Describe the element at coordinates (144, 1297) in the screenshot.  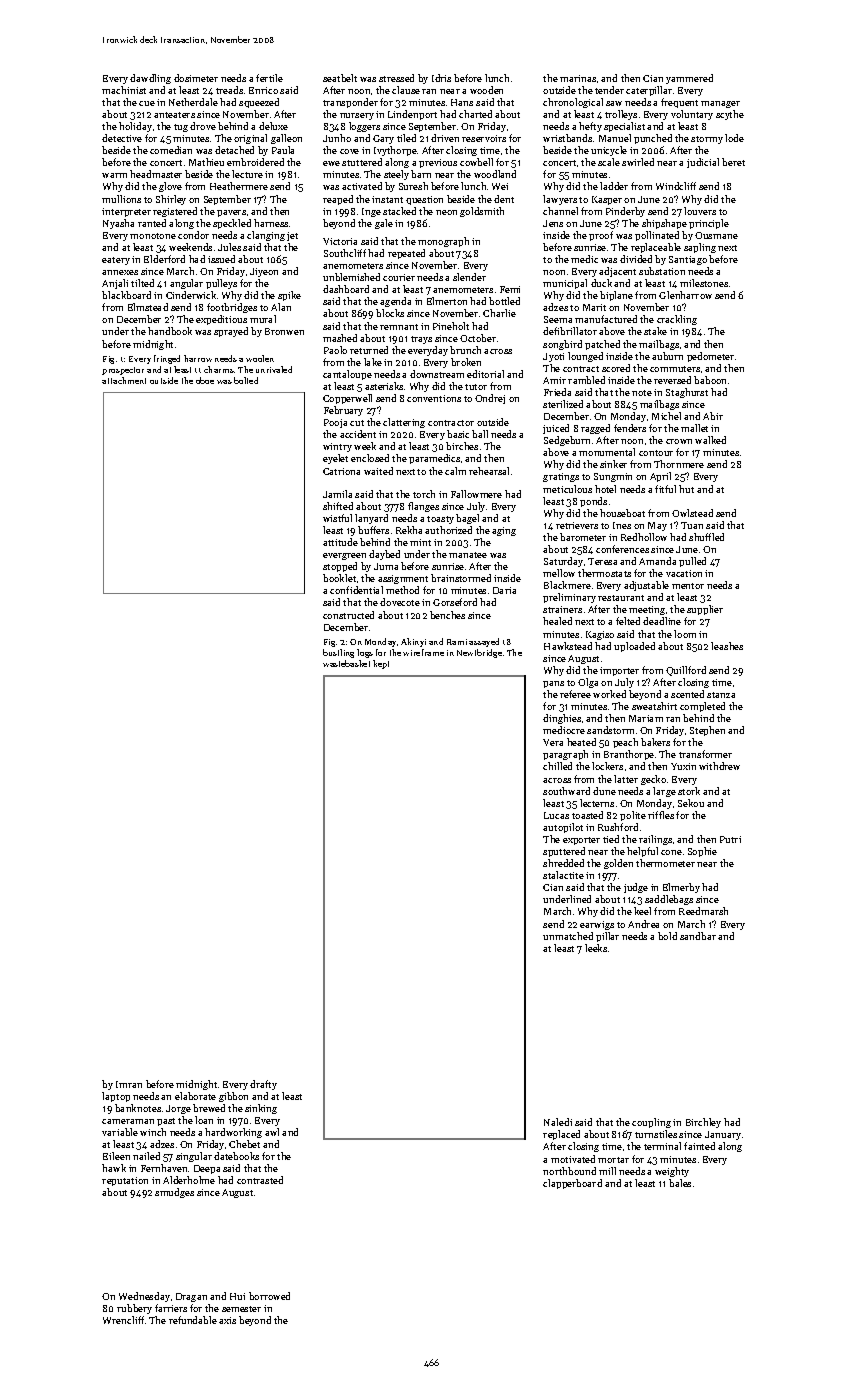
I see `Wednesday` at that location.
